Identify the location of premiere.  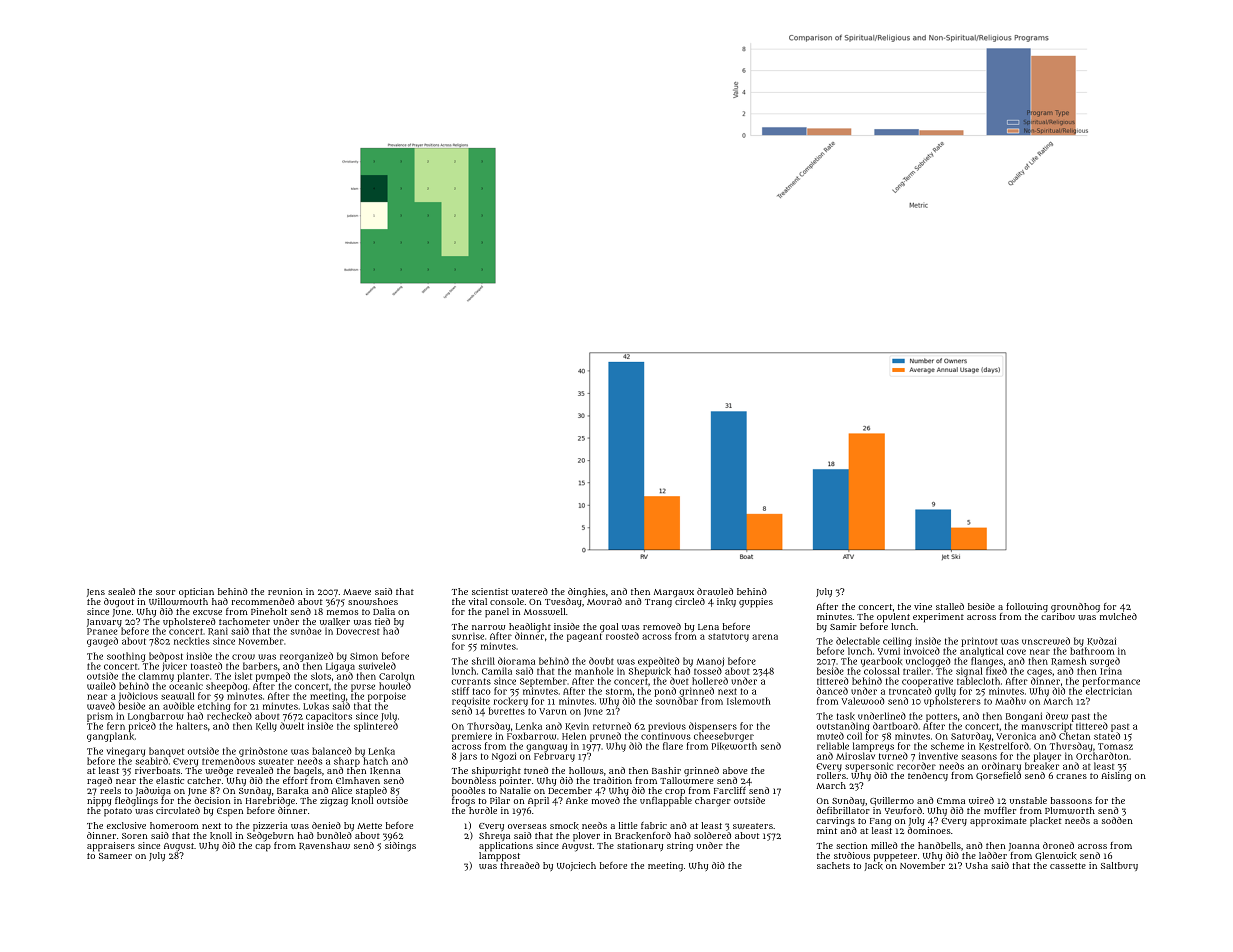
(472, 737).
